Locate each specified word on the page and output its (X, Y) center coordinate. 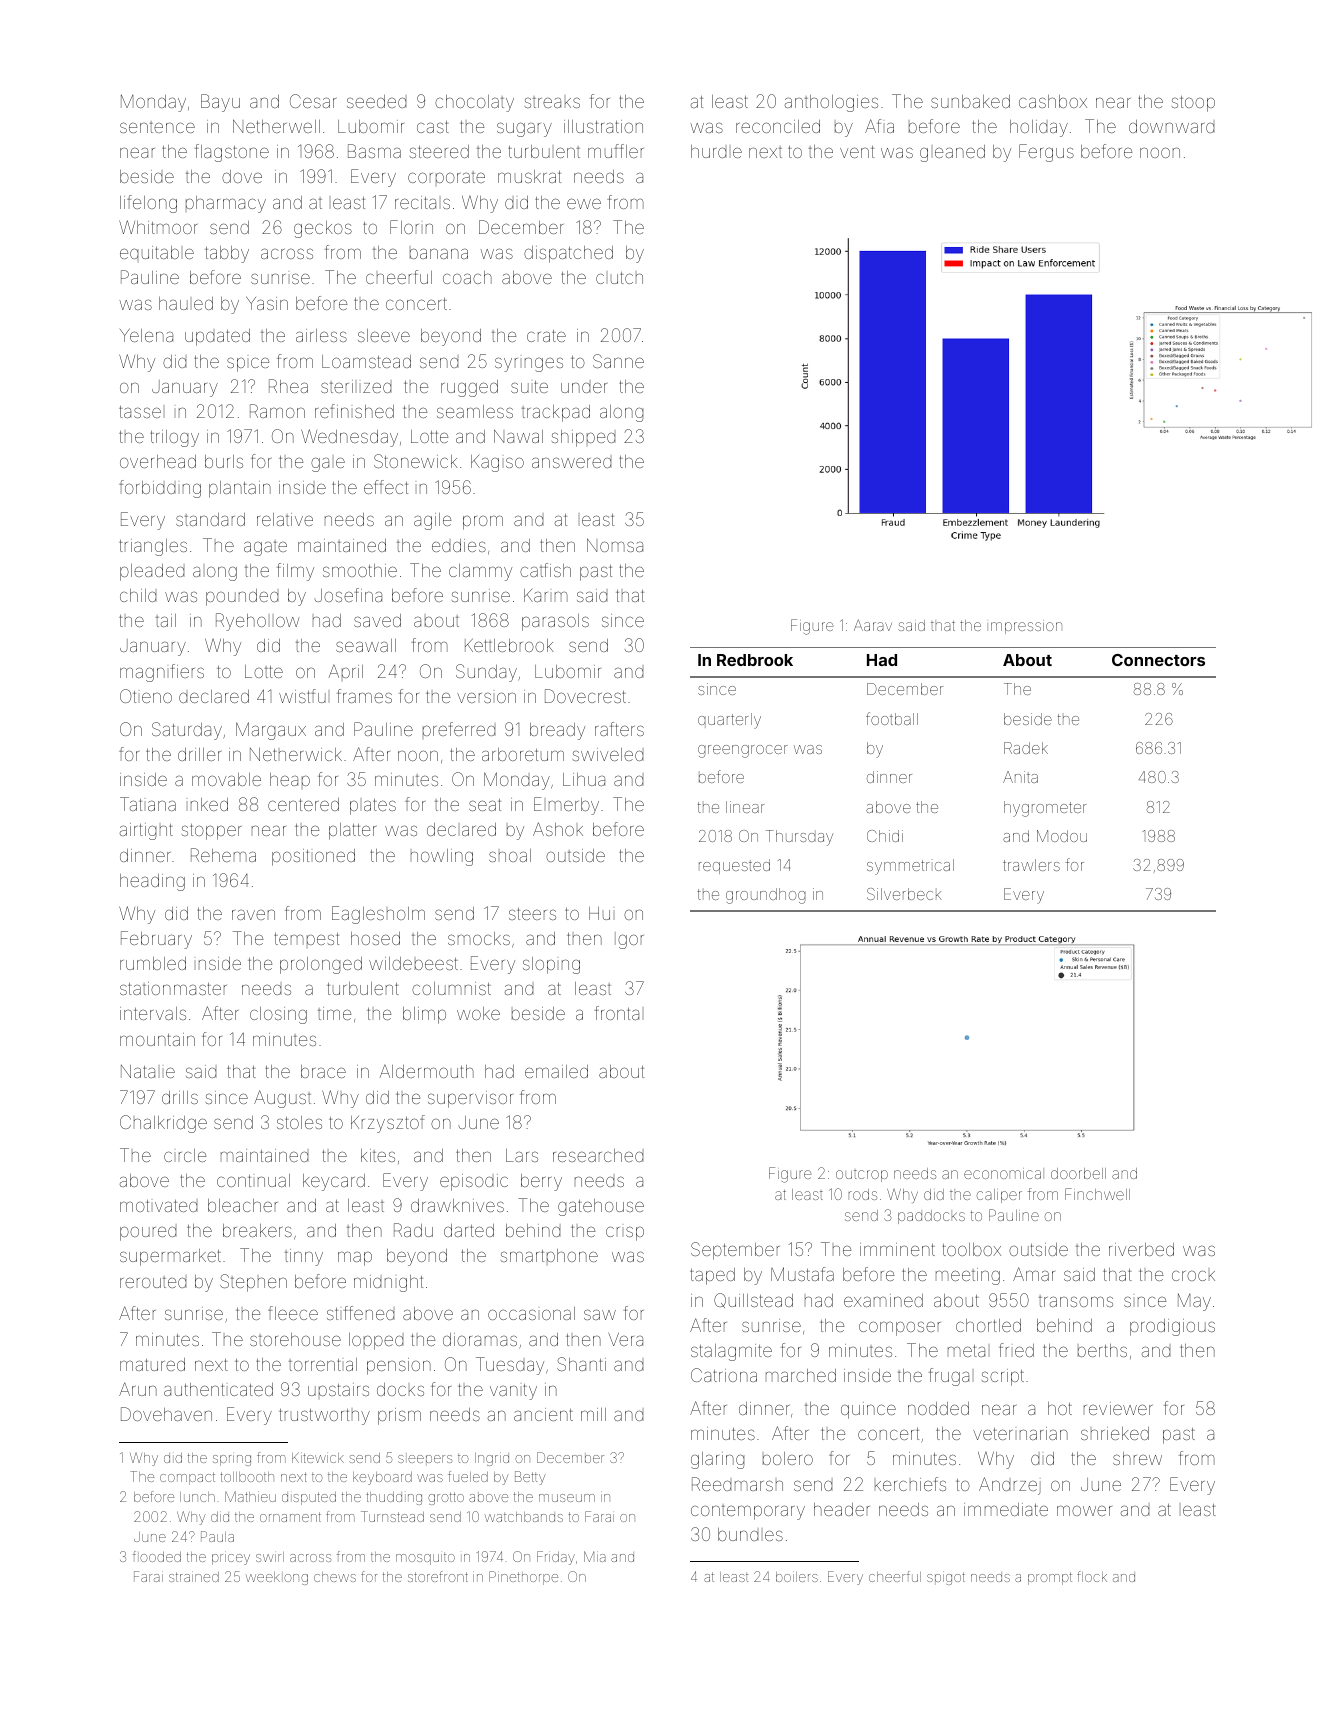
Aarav (873, 625)
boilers (797, 1576)
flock (1092, 1576)
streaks (552, 102)
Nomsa (615, 545)
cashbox (1053, 101)
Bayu (220, 103)
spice (248, 364)
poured (148, 1233)
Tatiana (148, 804)
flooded (157, 1556)
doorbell (1078, 1173)
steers (532, 914)
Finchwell (1097, 1194)
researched (598, 1155)
